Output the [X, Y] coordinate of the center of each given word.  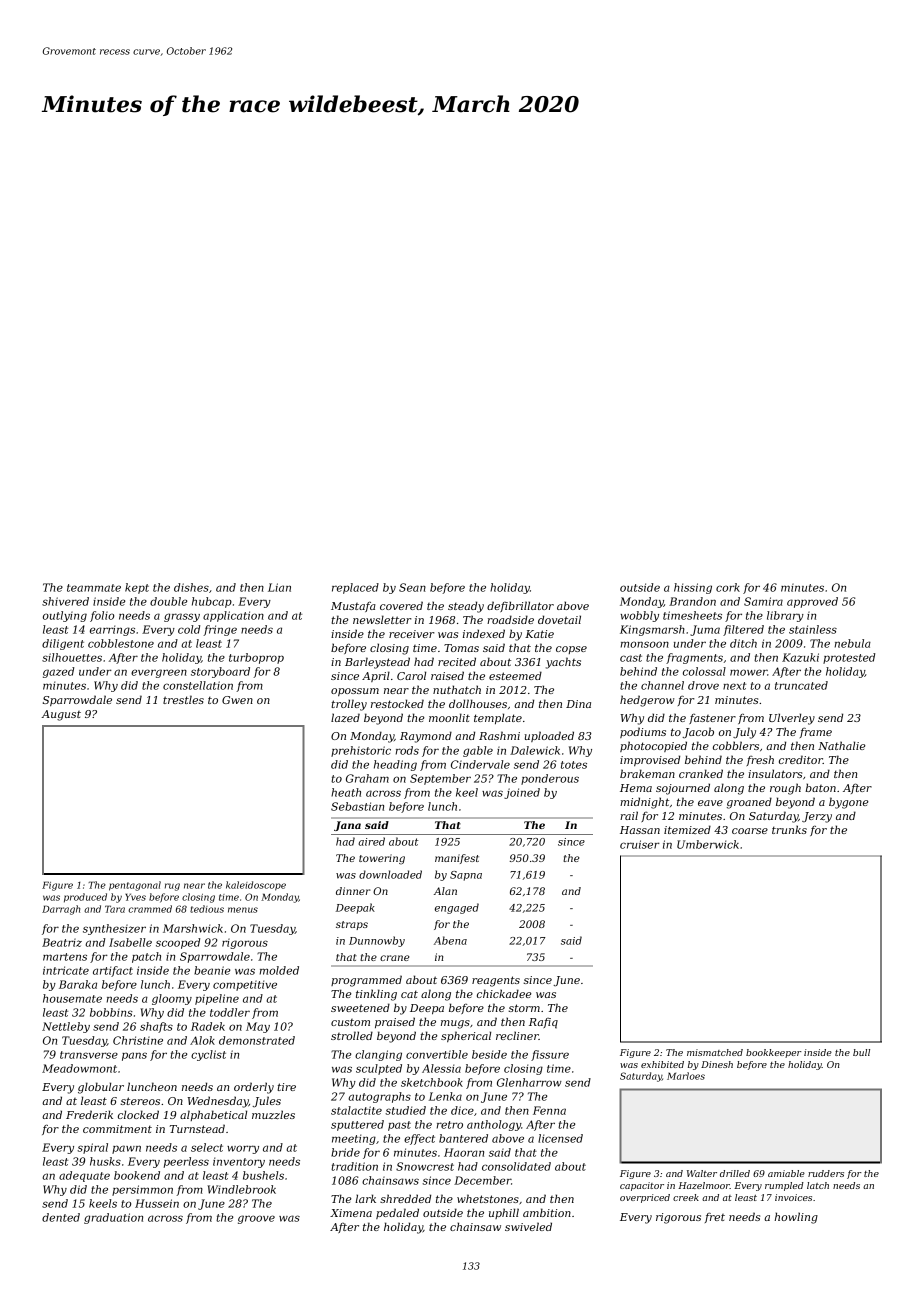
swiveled [528, 1226]
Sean [412, 587]
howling [796, 1218]
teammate [94, 588]
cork [728, 587]
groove [256, 1219]
